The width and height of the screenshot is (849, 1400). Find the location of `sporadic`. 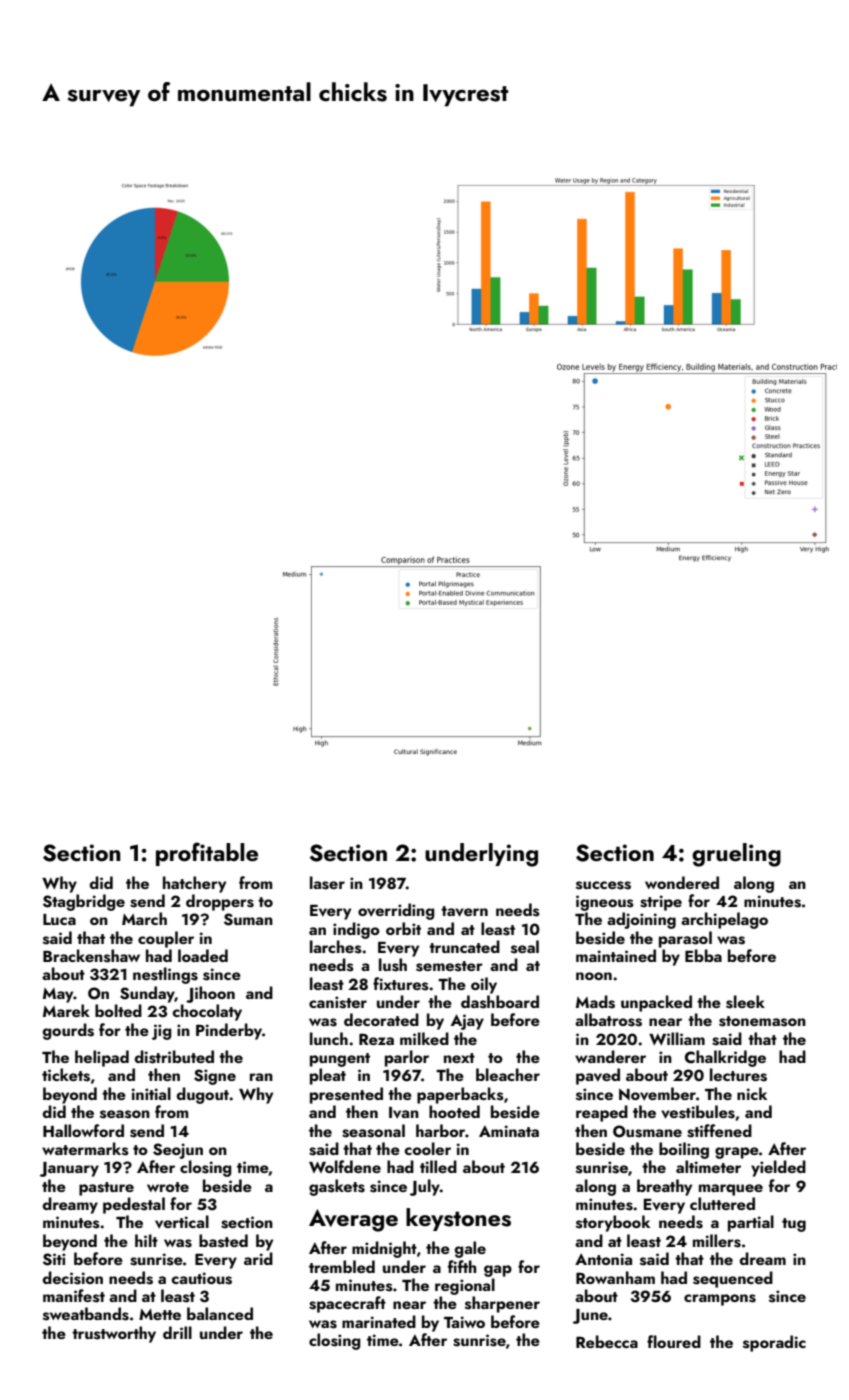

sporadic is located at coordinates (774, 1343).
